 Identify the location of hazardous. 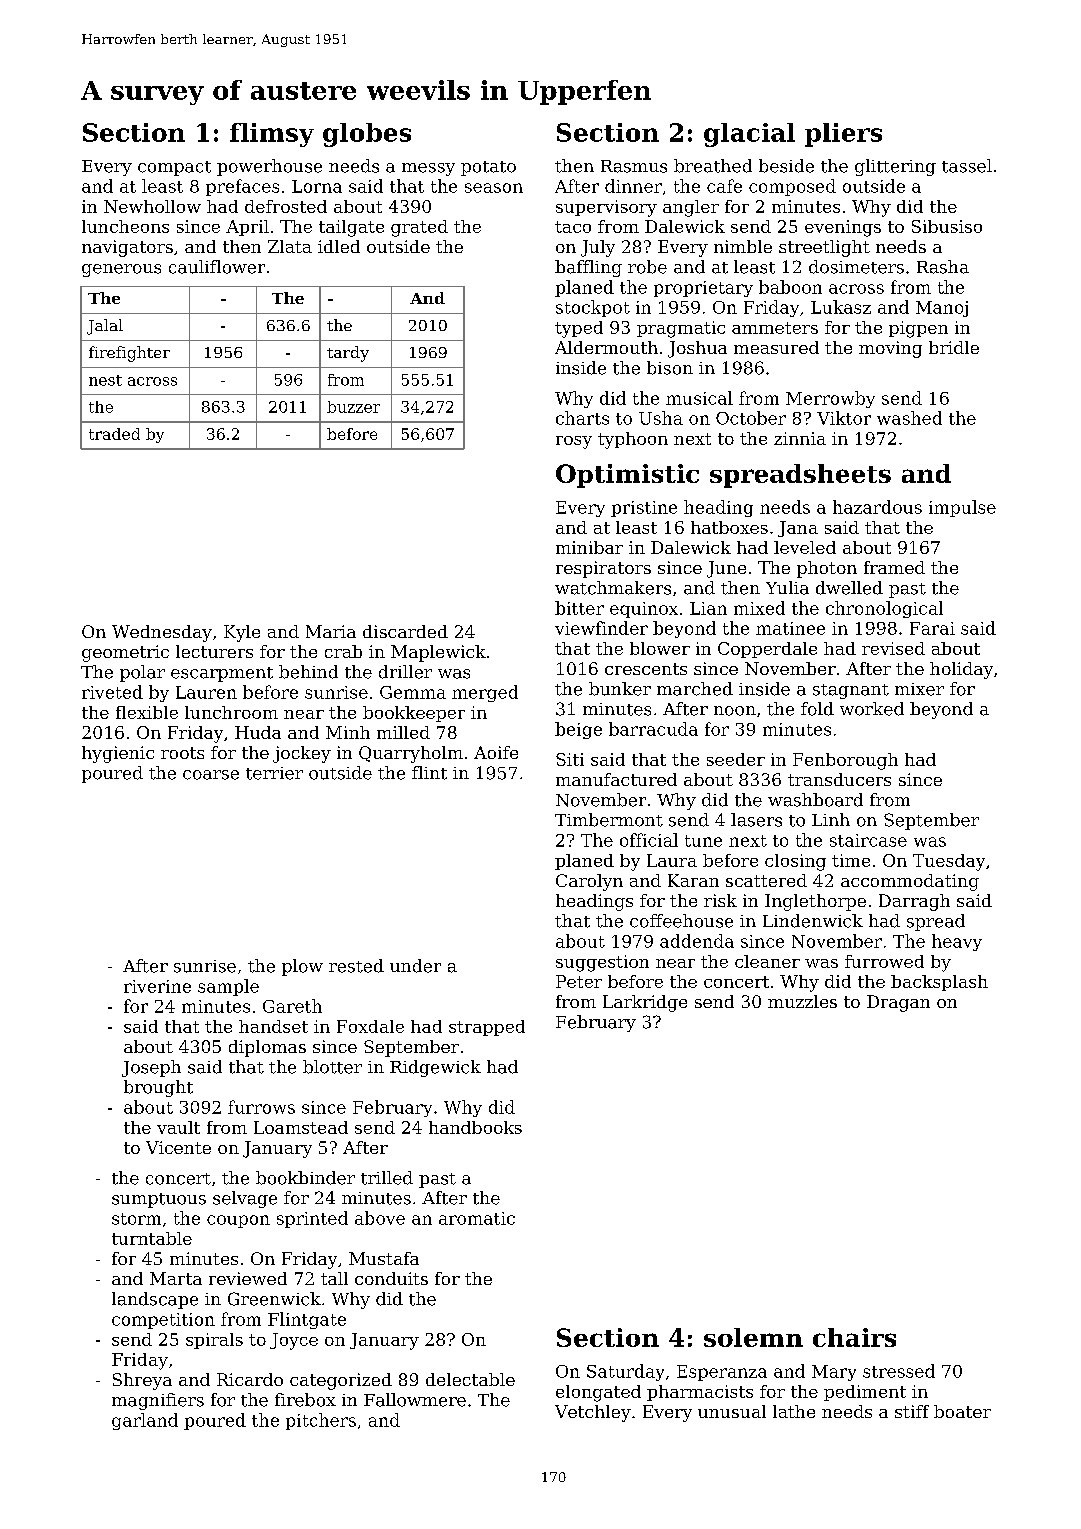
(877, 507).
